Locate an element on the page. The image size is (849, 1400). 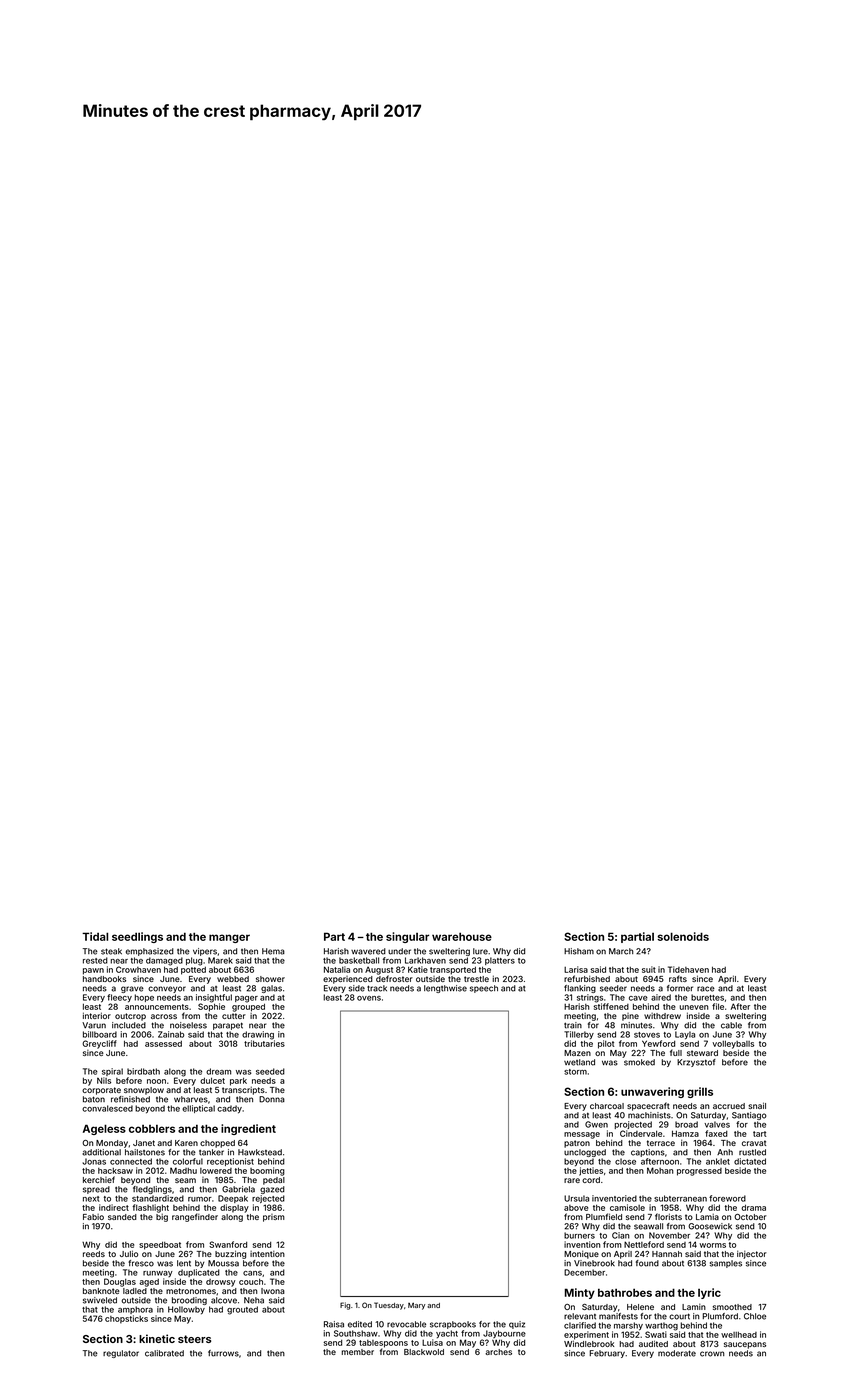
colorful is located at coordinates (188, 1161).
